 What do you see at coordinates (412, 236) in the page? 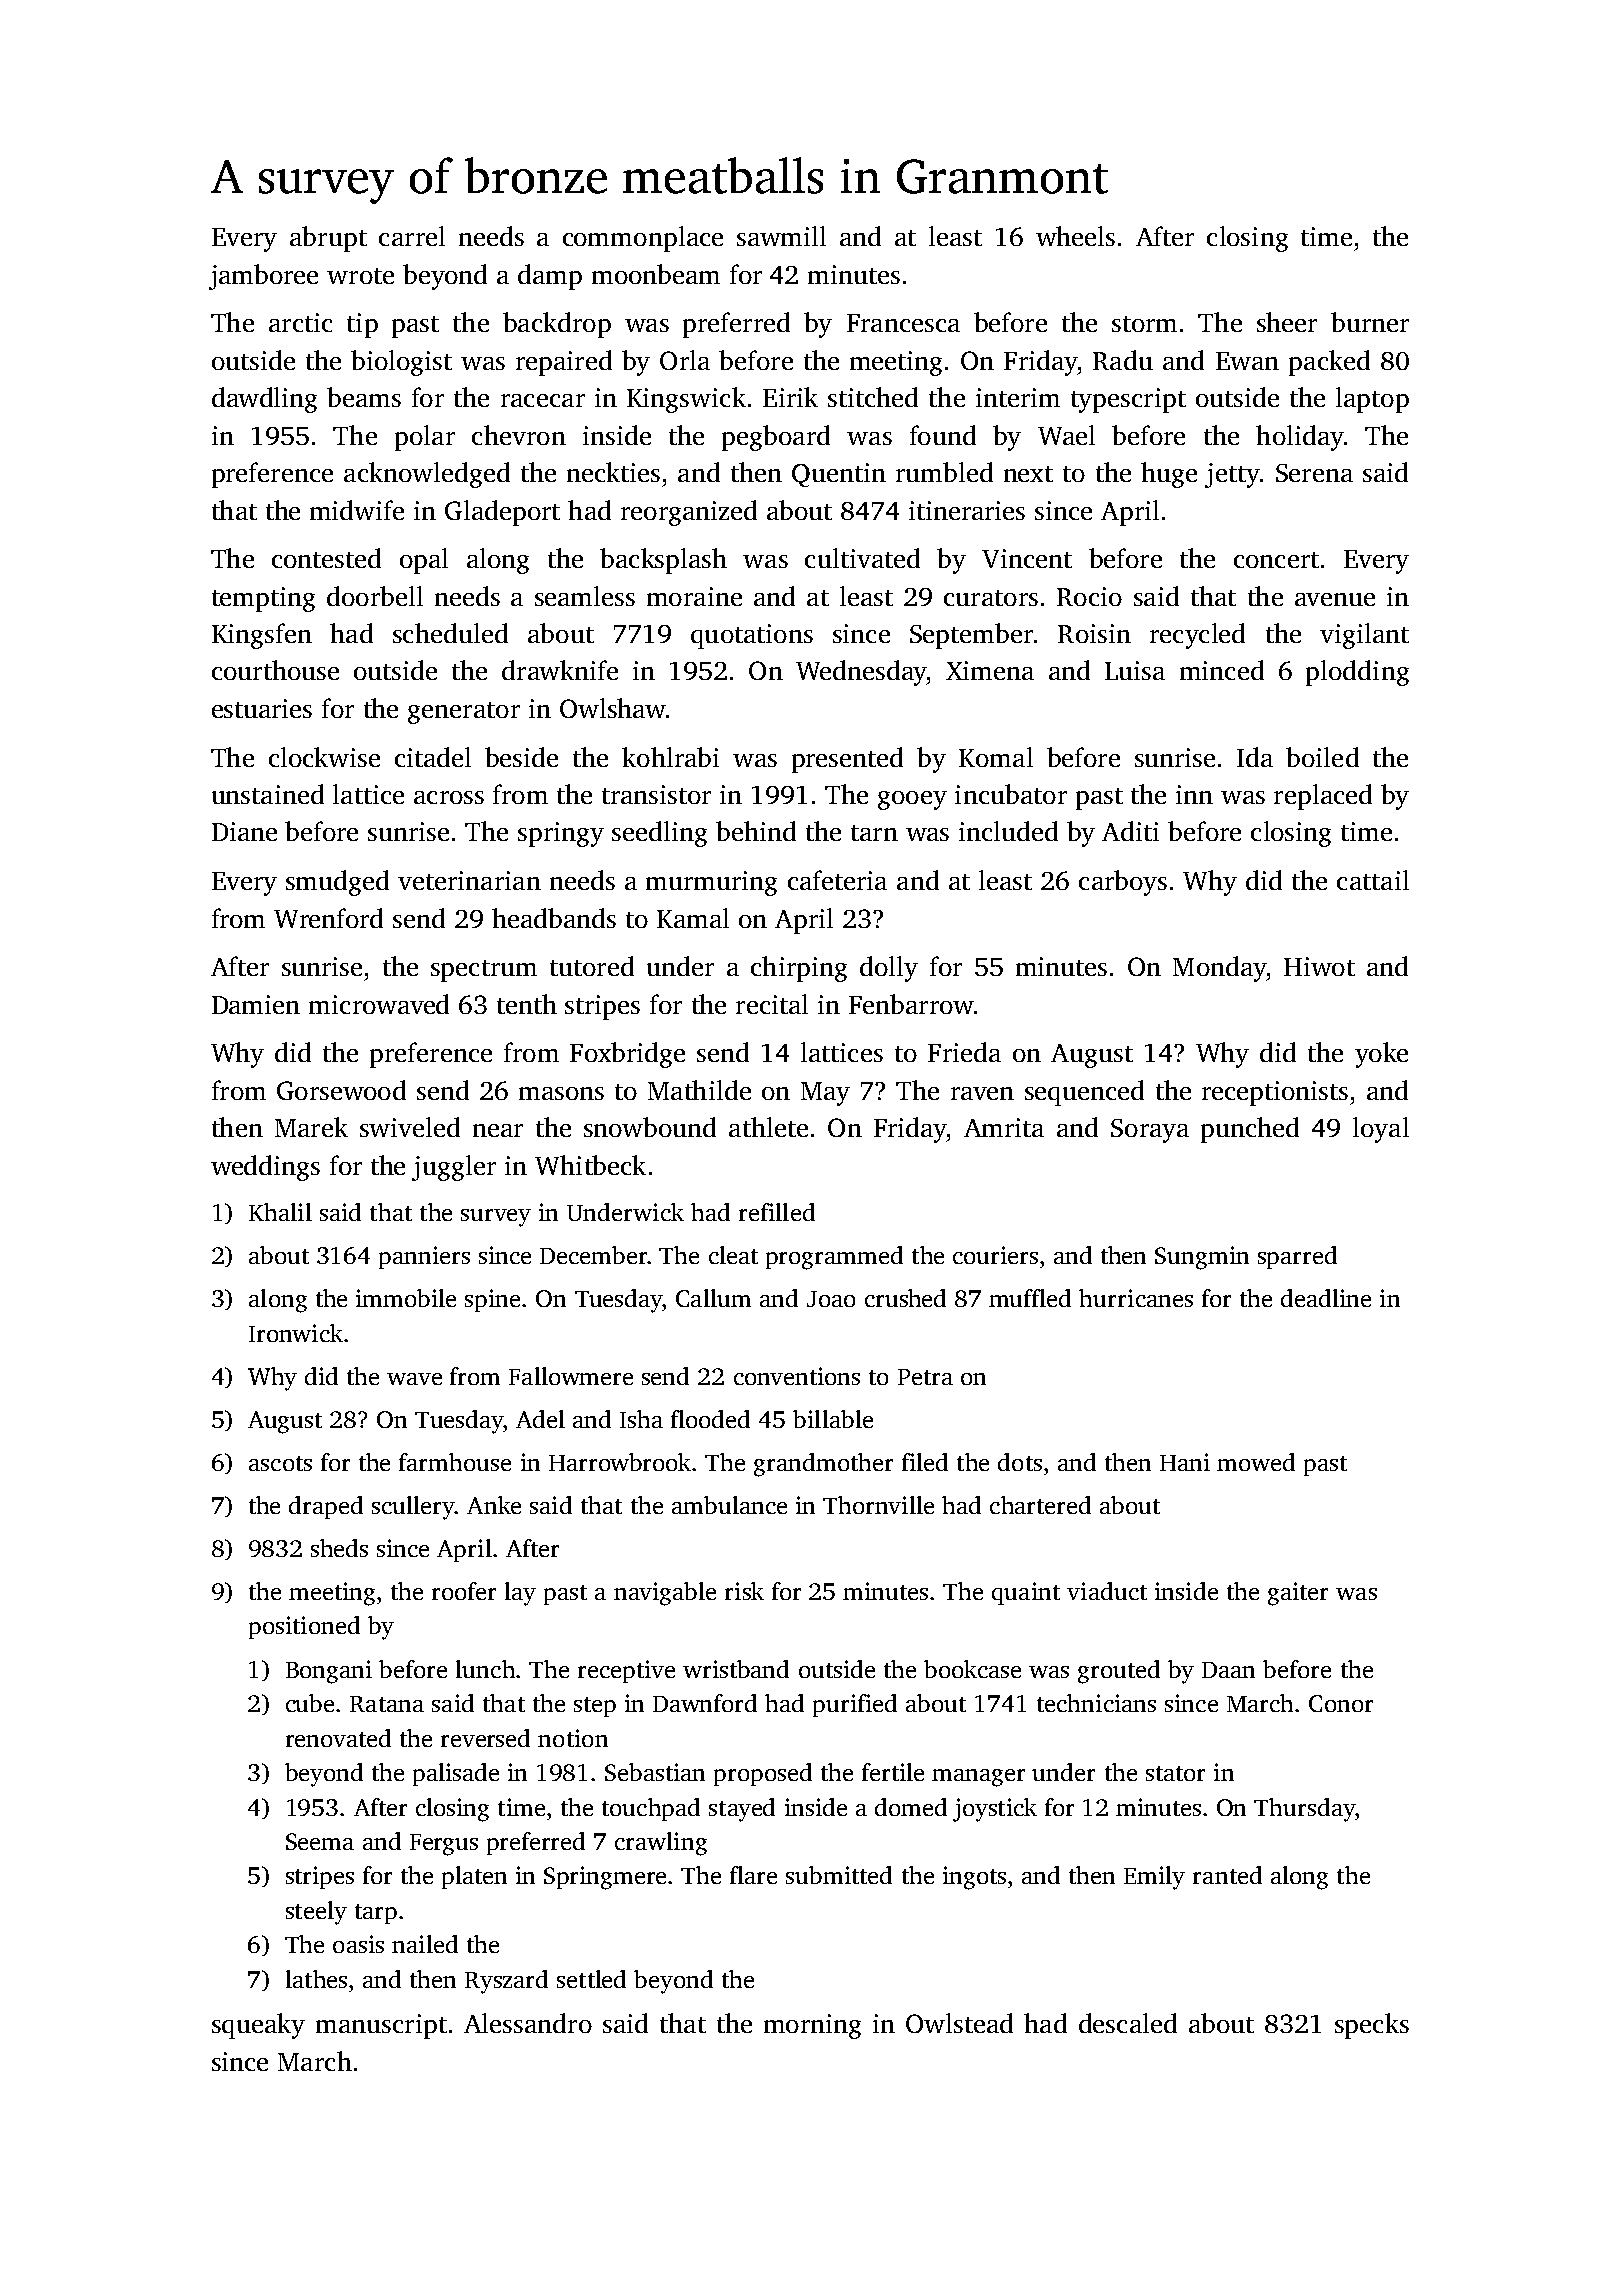
I see `carrel` at bounding box center [412, 236].
